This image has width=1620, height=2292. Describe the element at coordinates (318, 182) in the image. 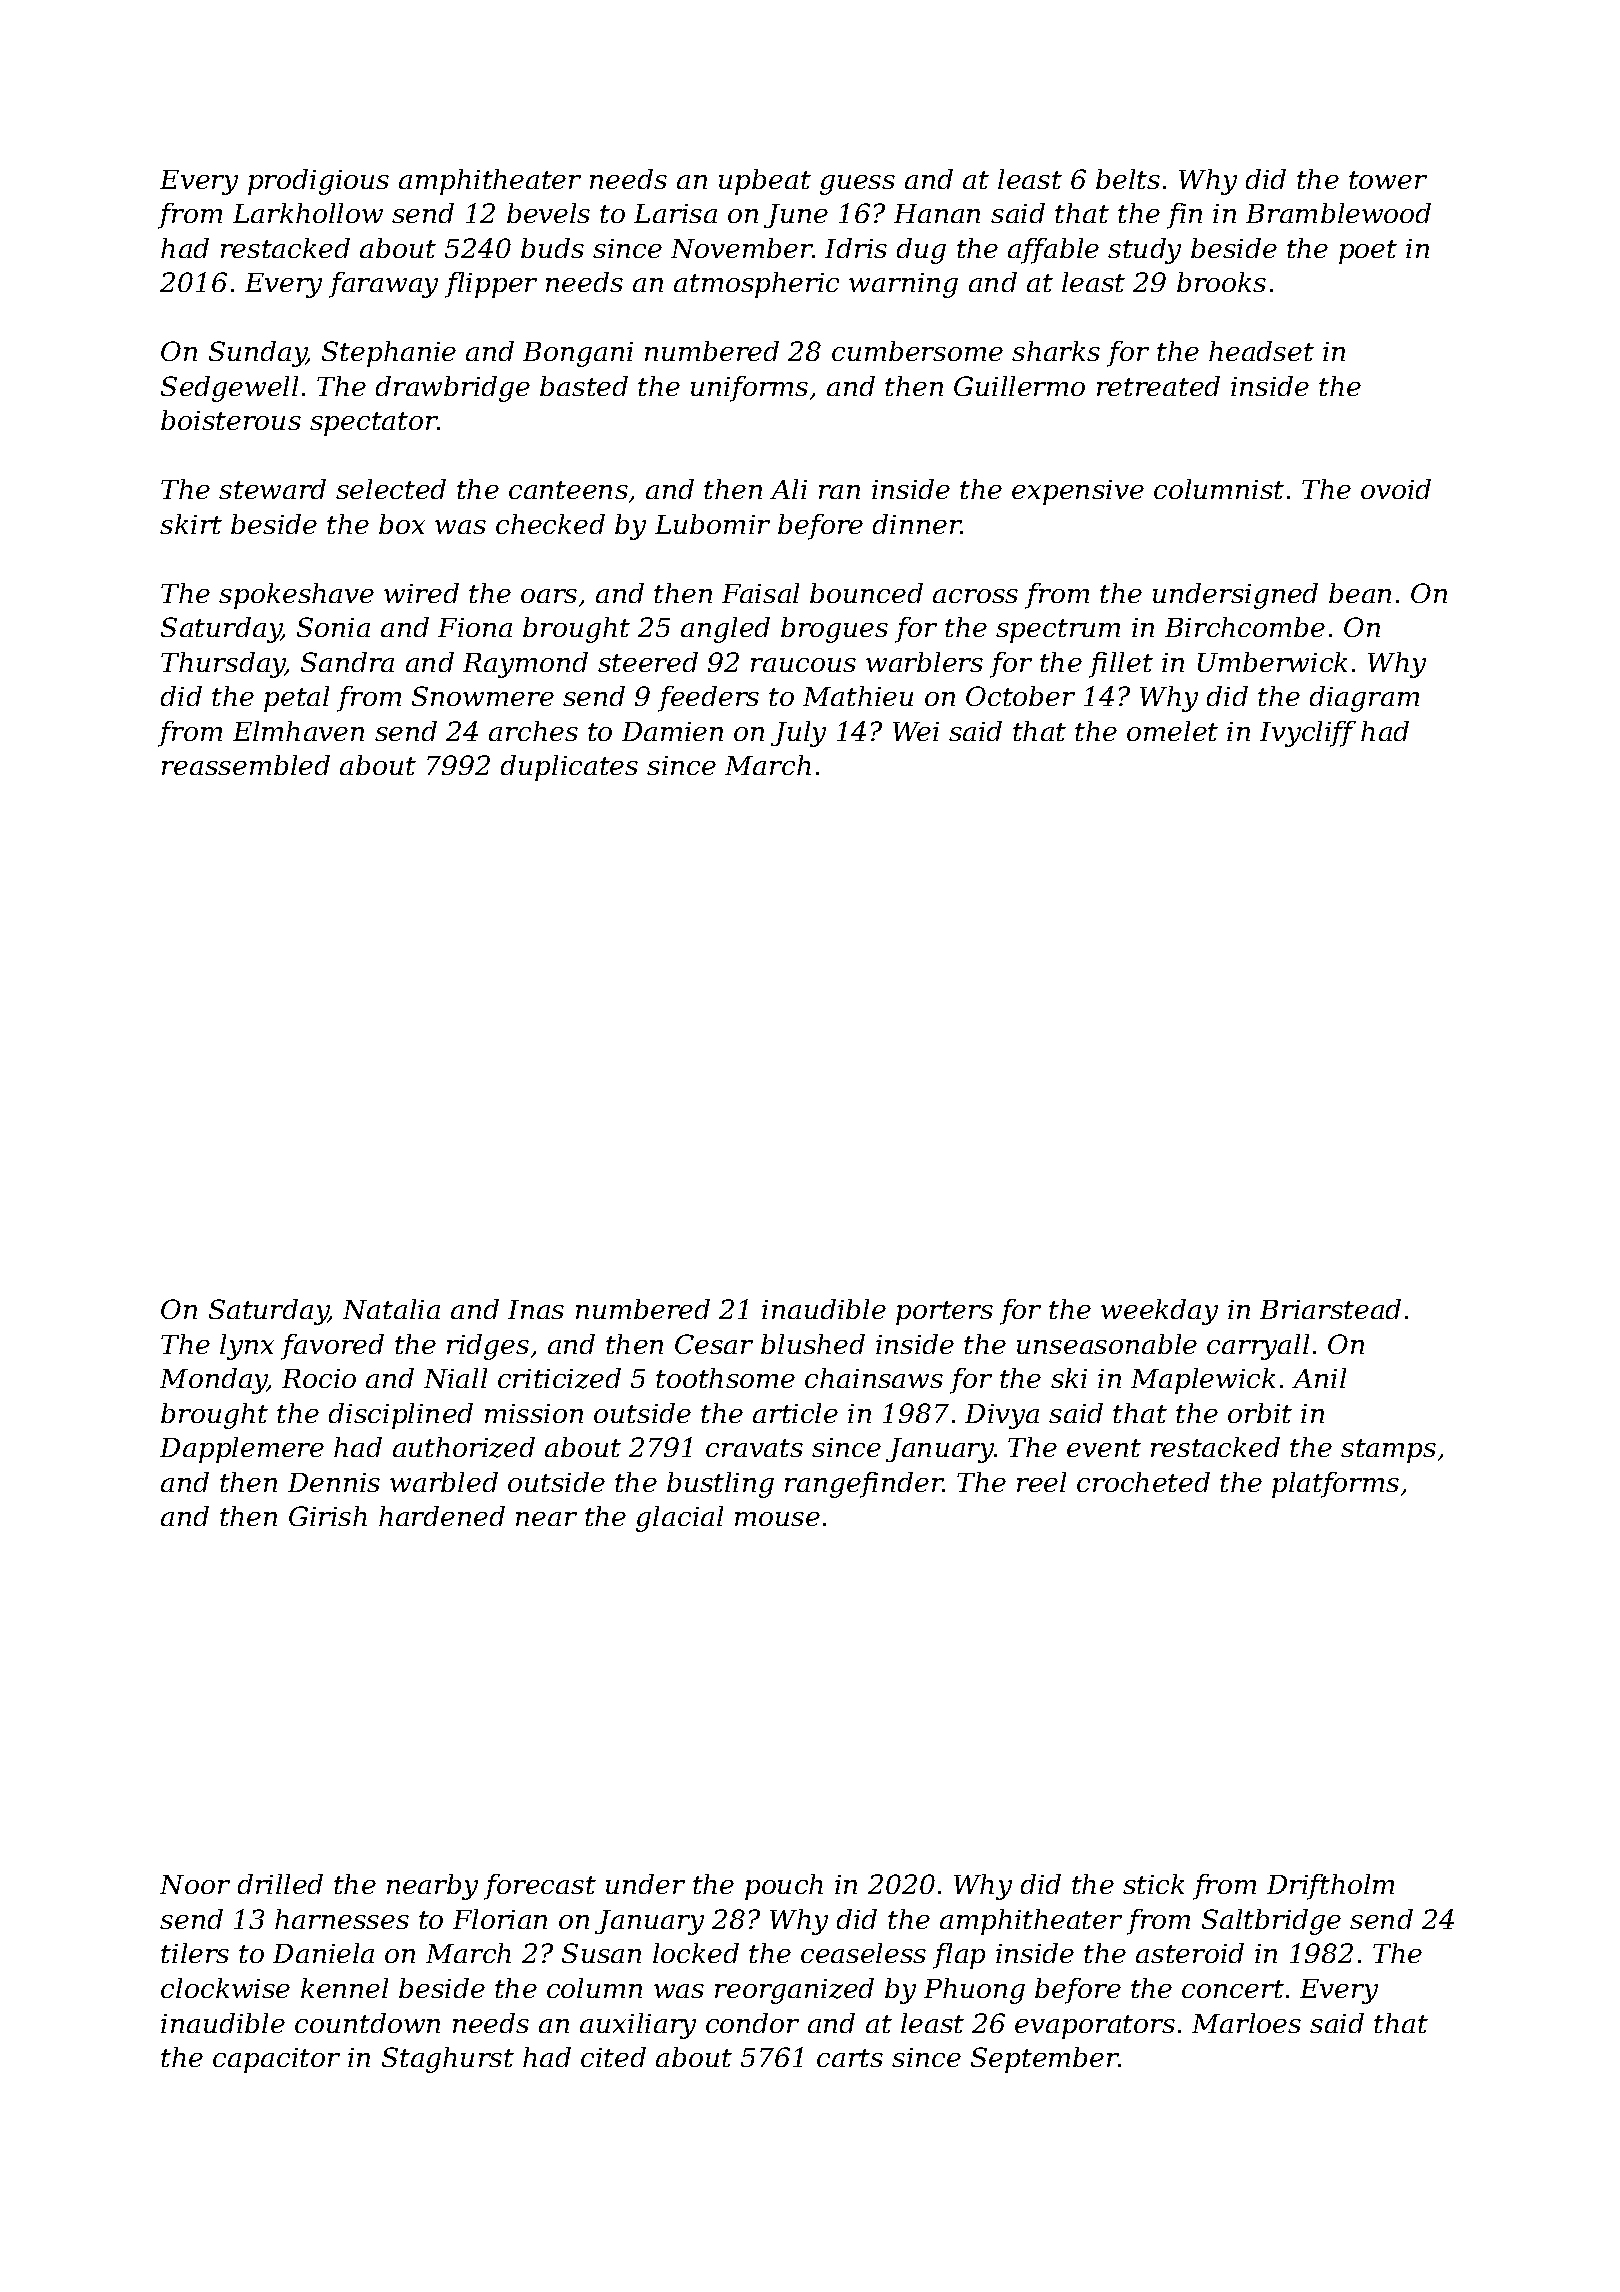

I see `prodigious` at that location.
